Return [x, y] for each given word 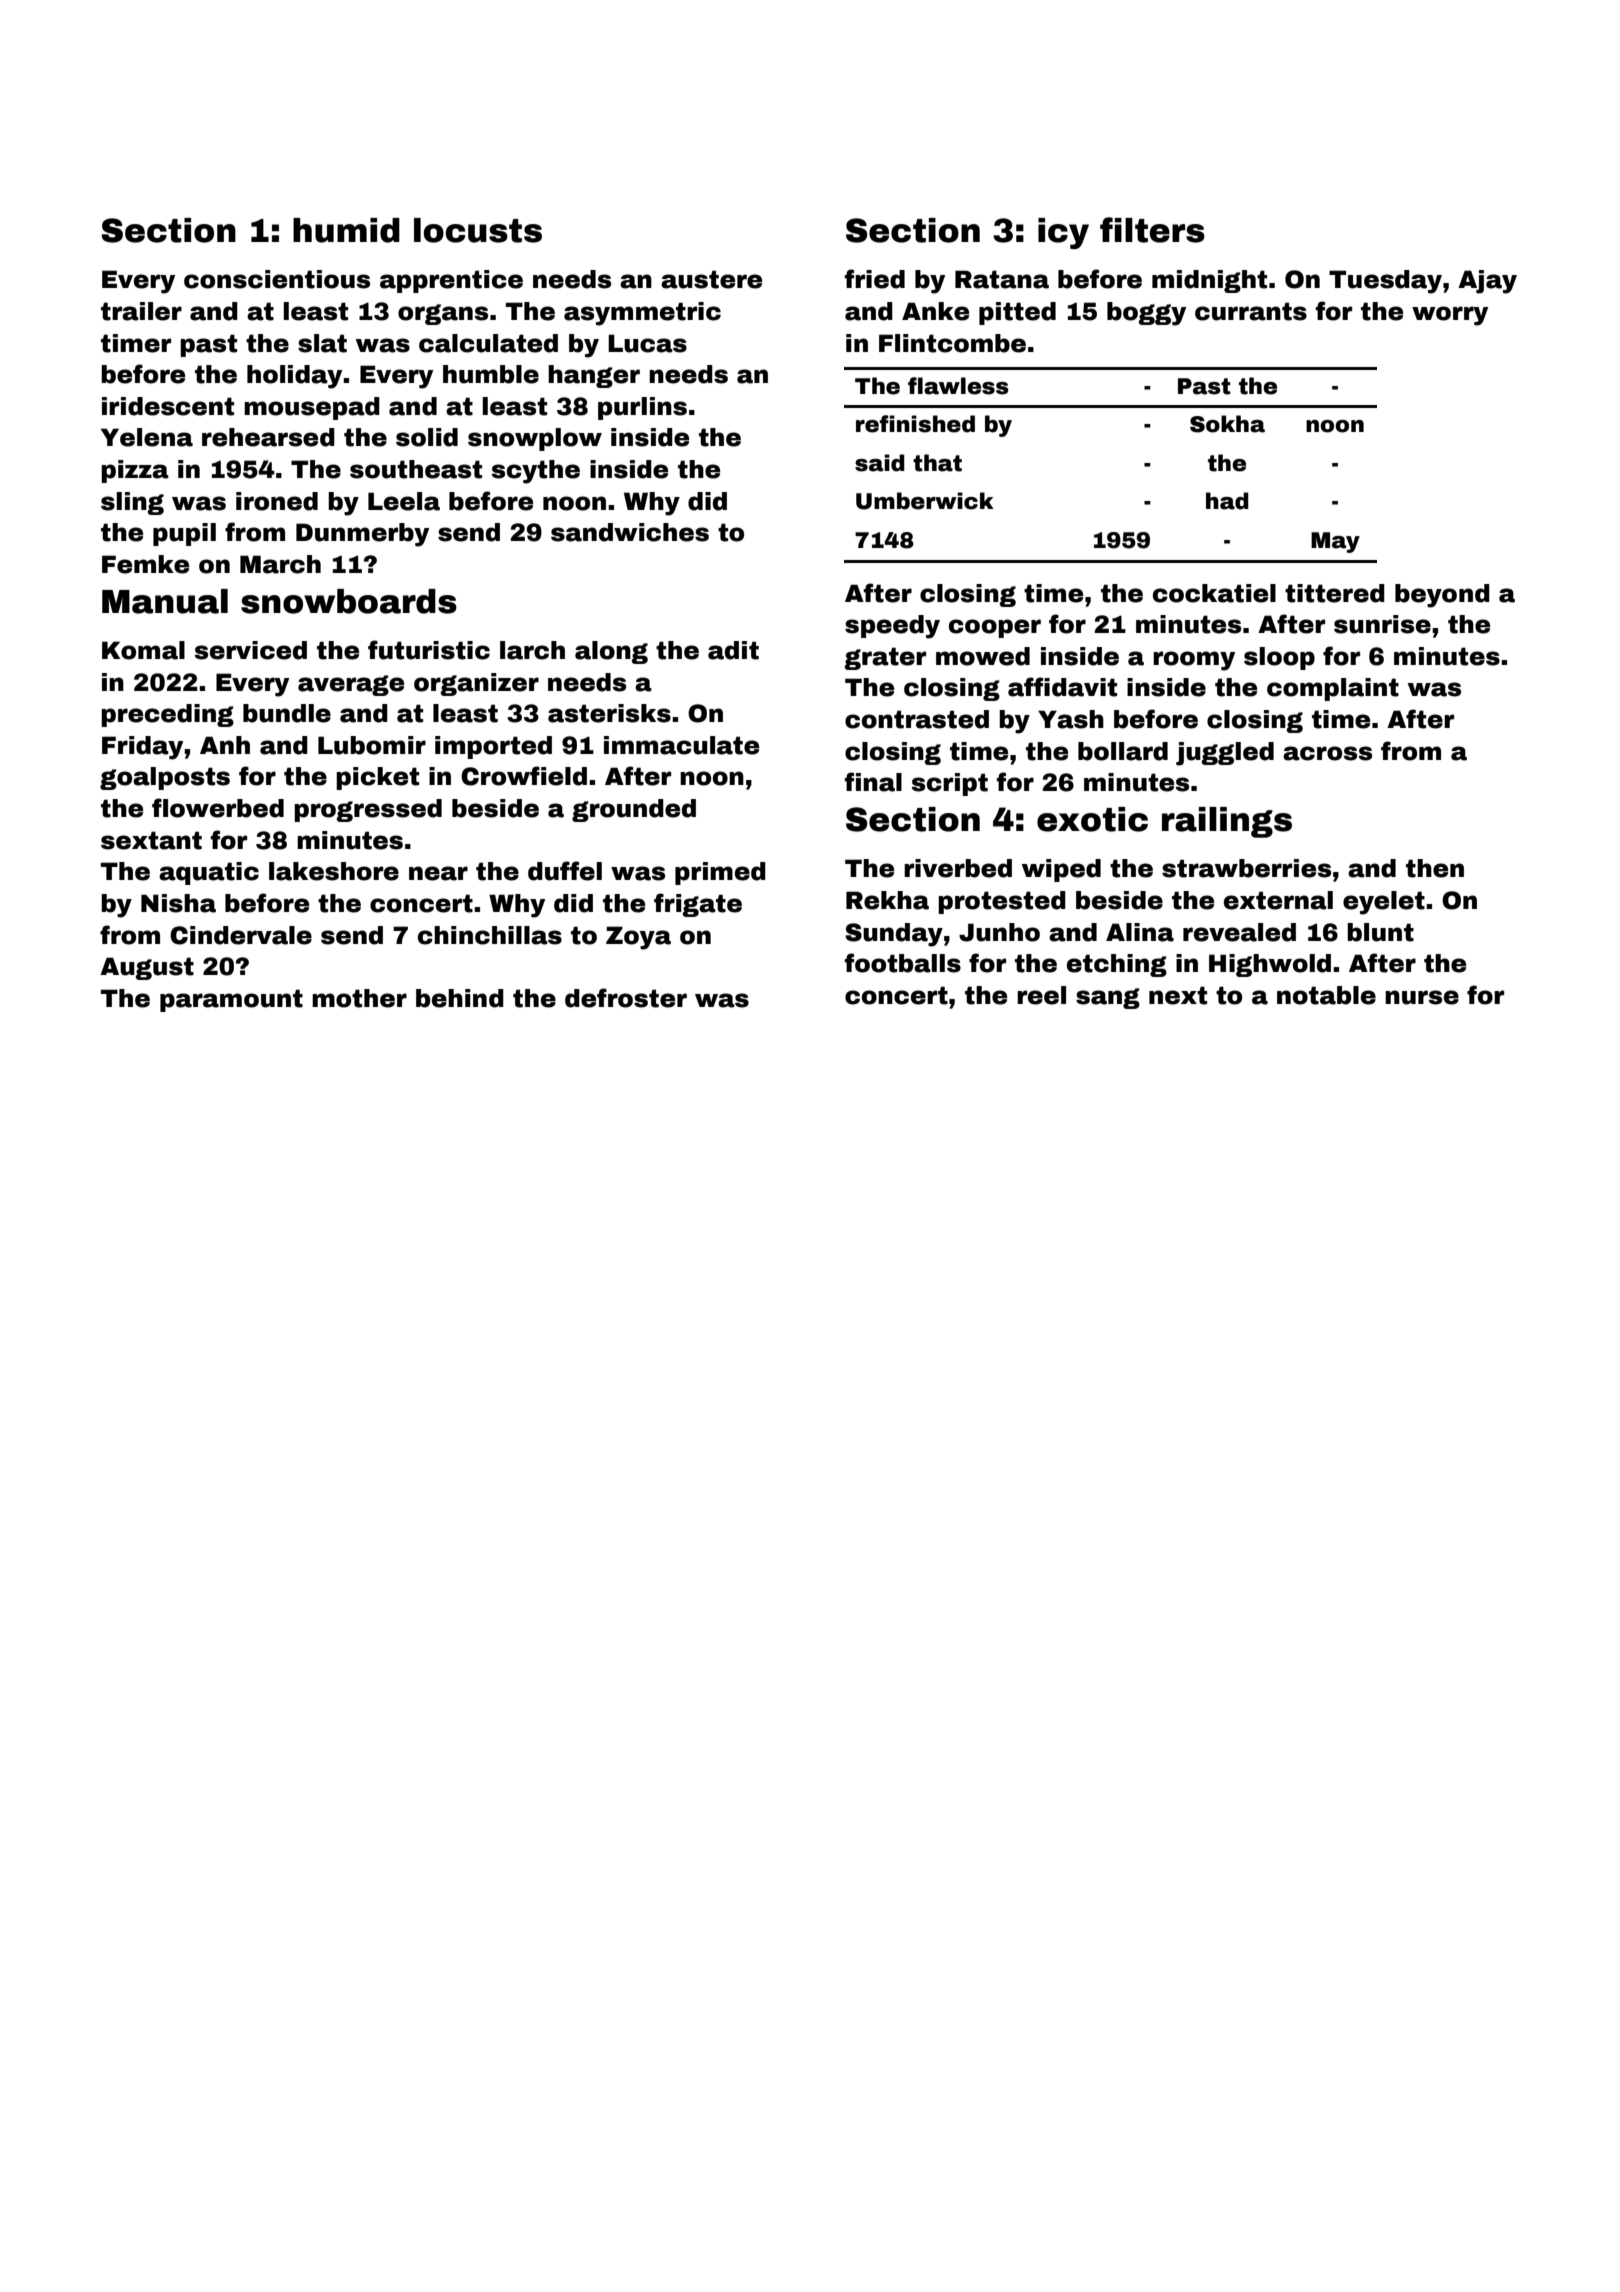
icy [1063, 233]
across [1327, 753]
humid [346, 230]
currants [1251, 311]
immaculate [681, 745]
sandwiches [630, 532]
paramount [231, 1000]
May [1335, 542]
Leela [404, 501]
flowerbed [218, 808]
